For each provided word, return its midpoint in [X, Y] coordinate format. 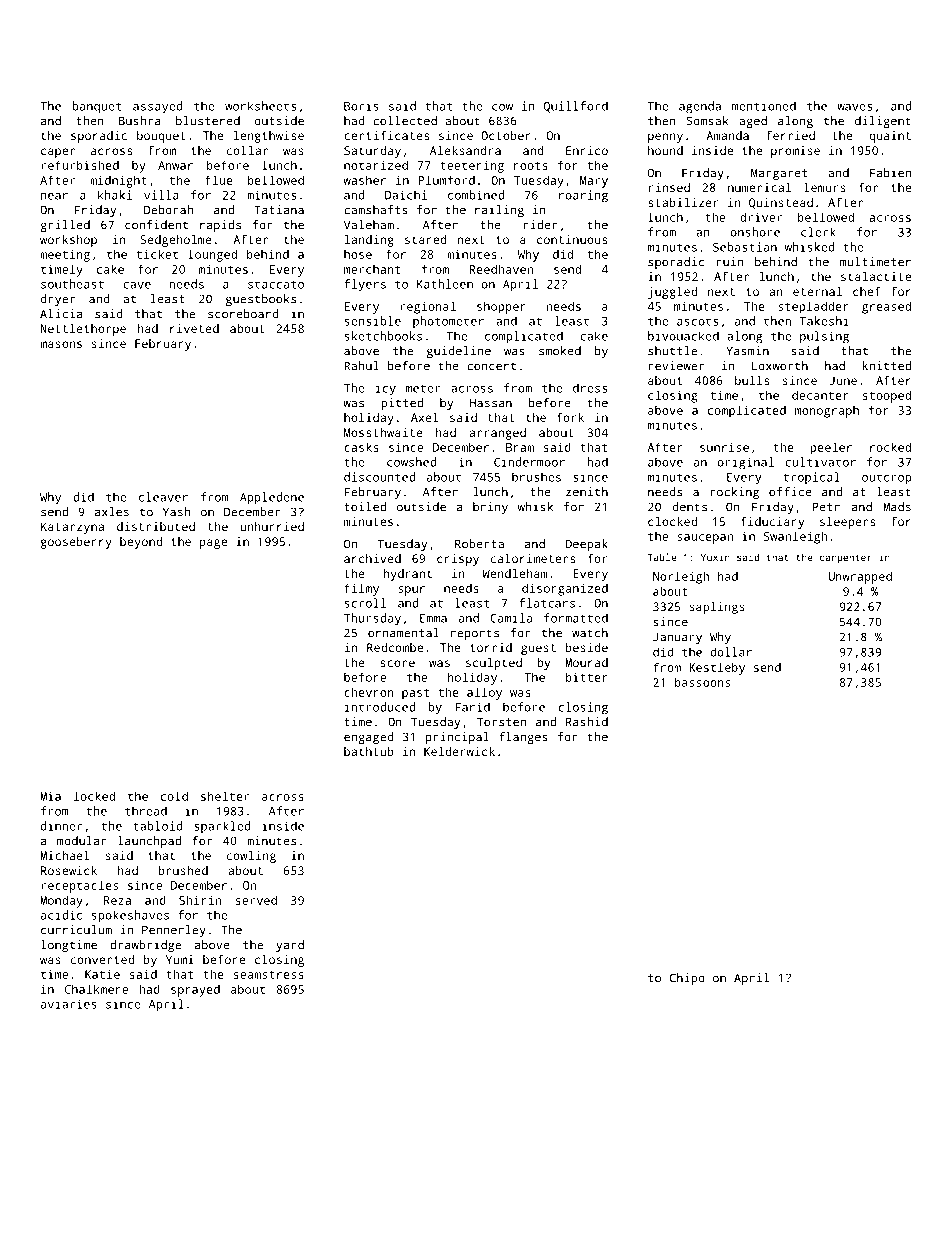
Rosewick [69, 870]
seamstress [269, 974]
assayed [158, 107]
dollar [731, 652]
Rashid [587, 722]
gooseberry [76, 543]
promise [795, 152]
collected [405, 121]
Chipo [687, 979]
